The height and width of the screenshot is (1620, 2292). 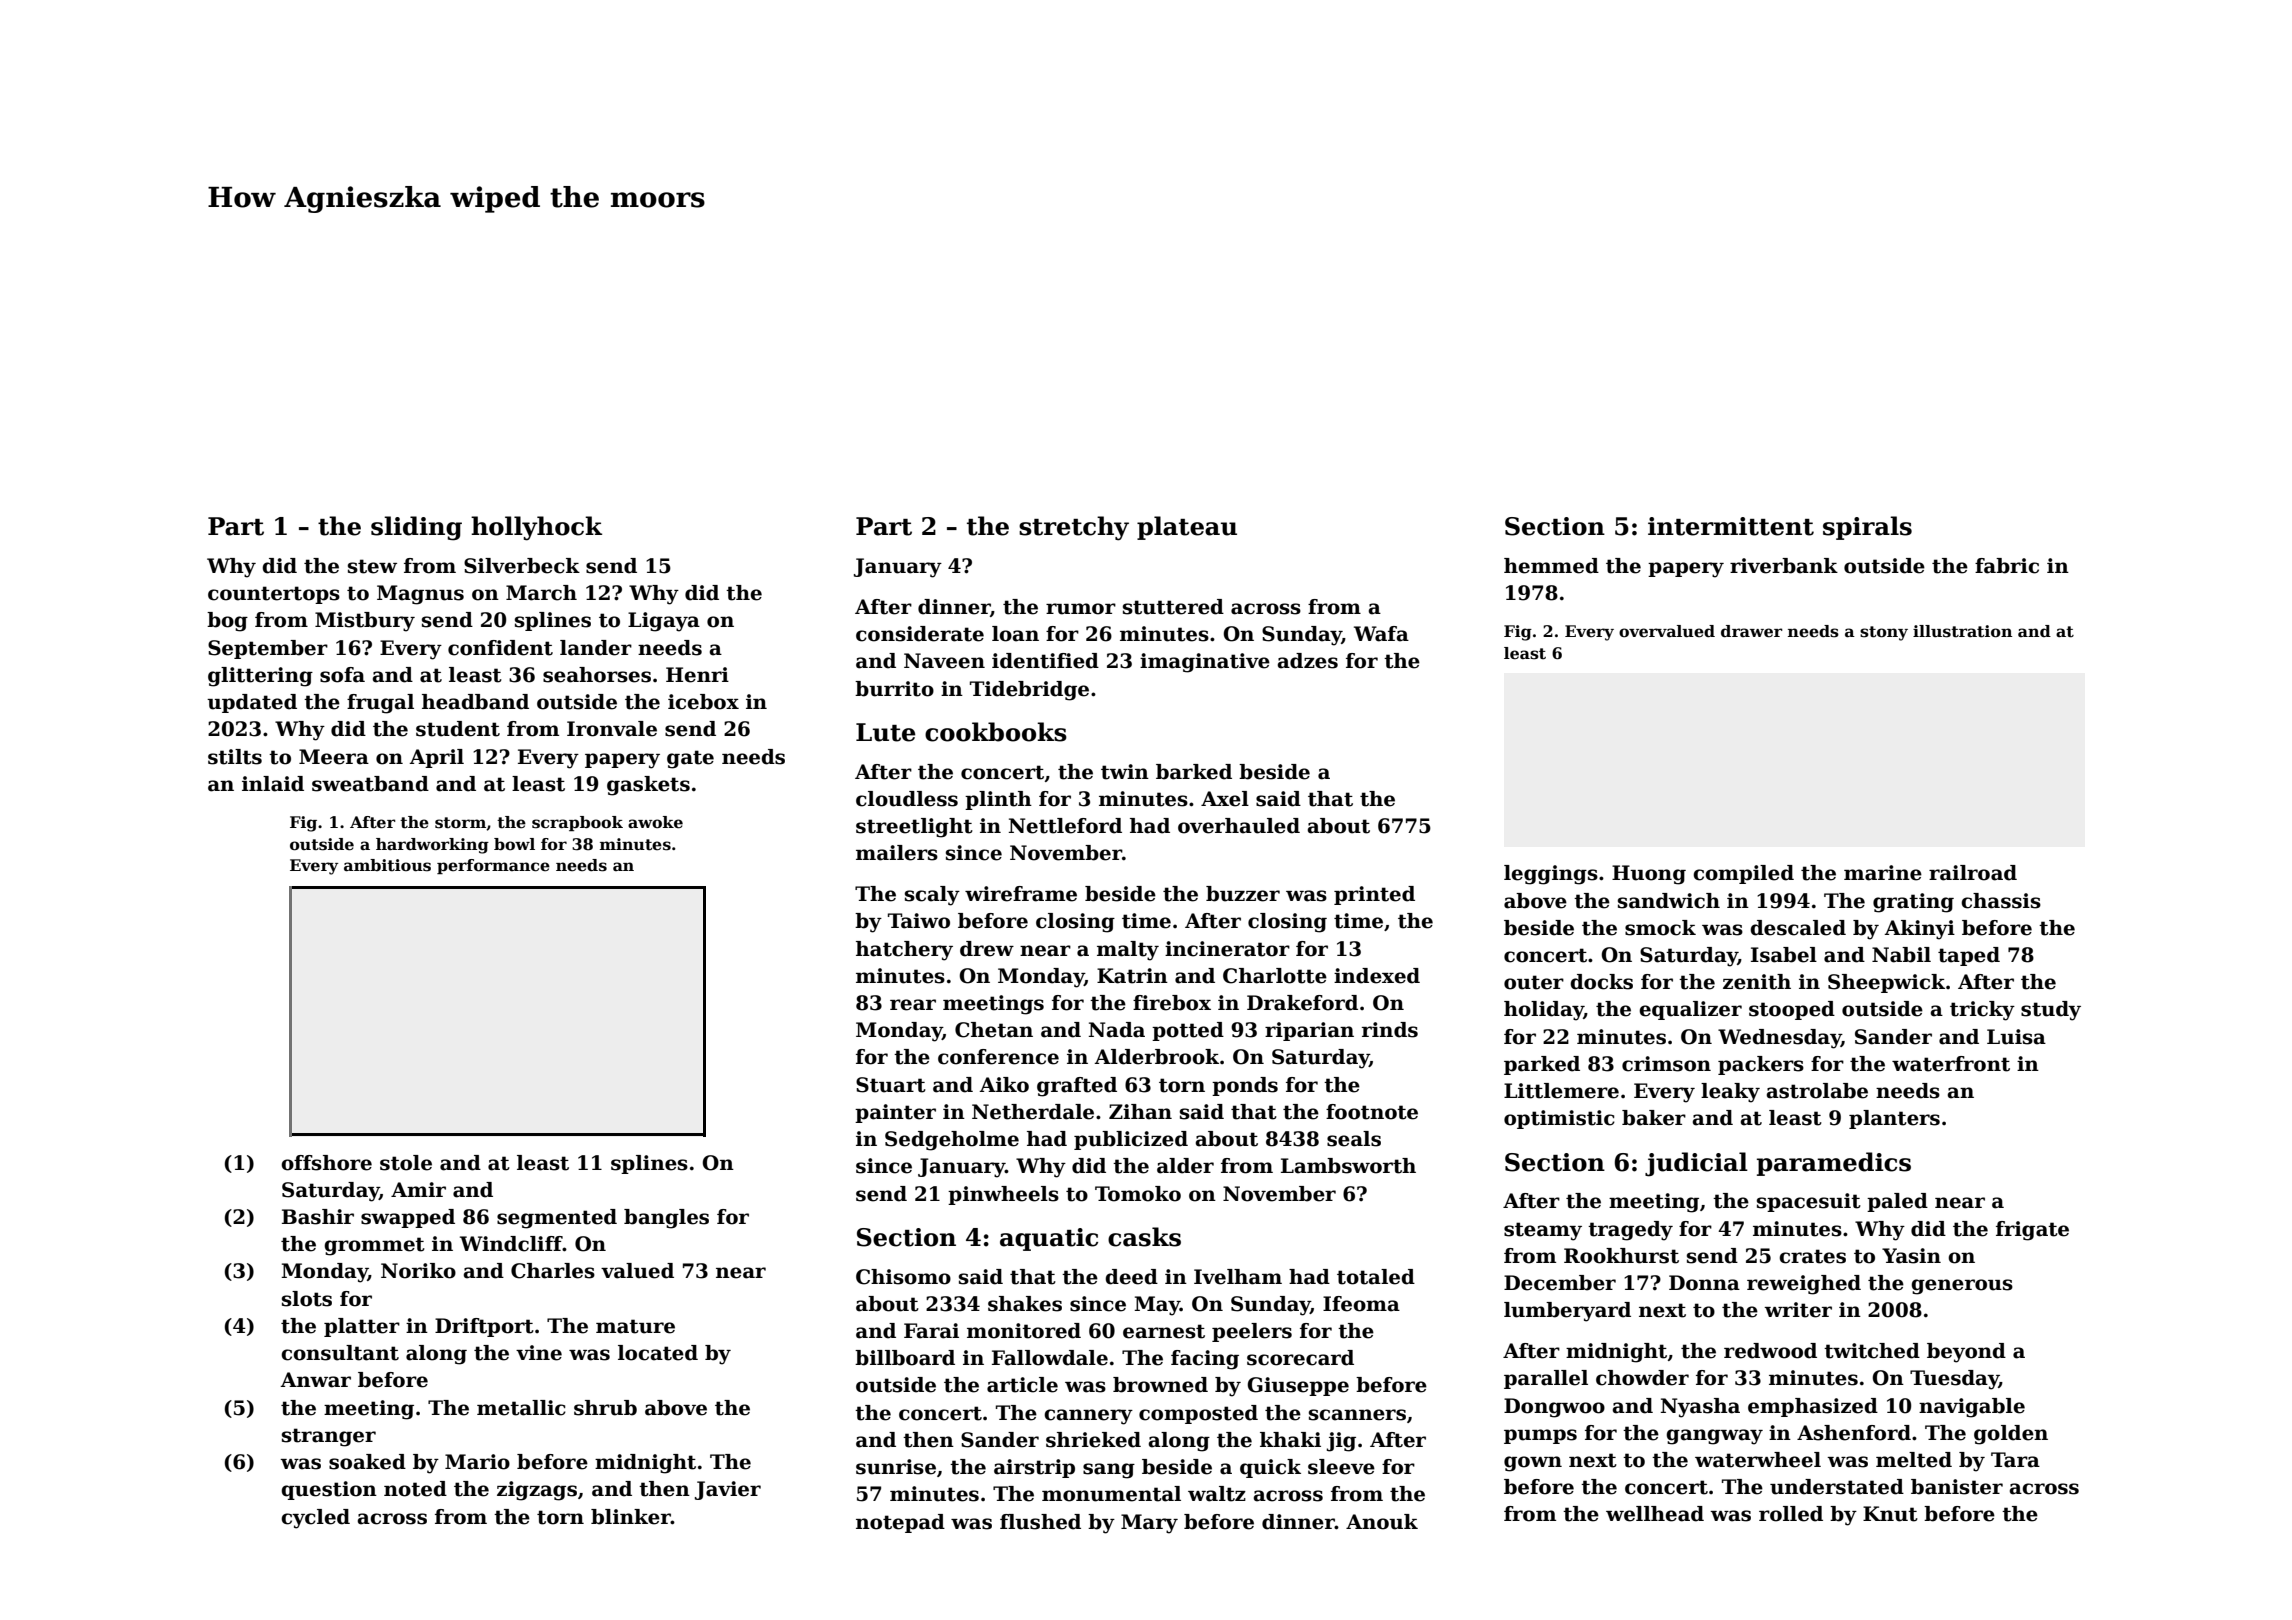 What do you see at coordinates (315, 1380) in the screenshot?
I see `Anwar` at bounding box center [315, 1380].
